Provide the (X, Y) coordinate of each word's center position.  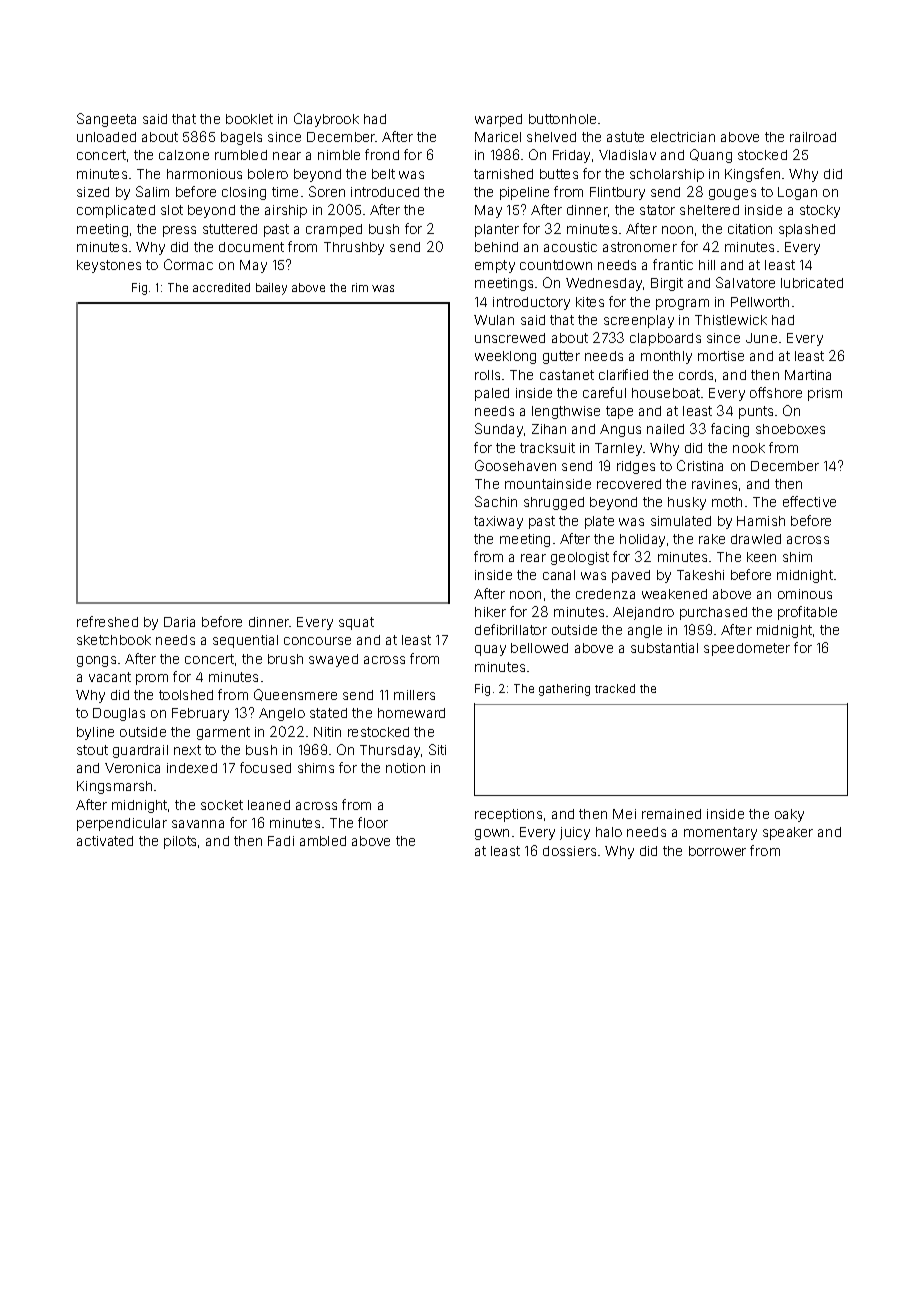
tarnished (503, 174)
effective (809, 501)
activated (105, 841)
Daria (179, 622)
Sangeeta (106, 120)
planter (497, 230)
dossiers (569, 851)
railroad (813, 137)
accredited (221, 287)
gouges (732, 194)
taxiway (498, 522)
